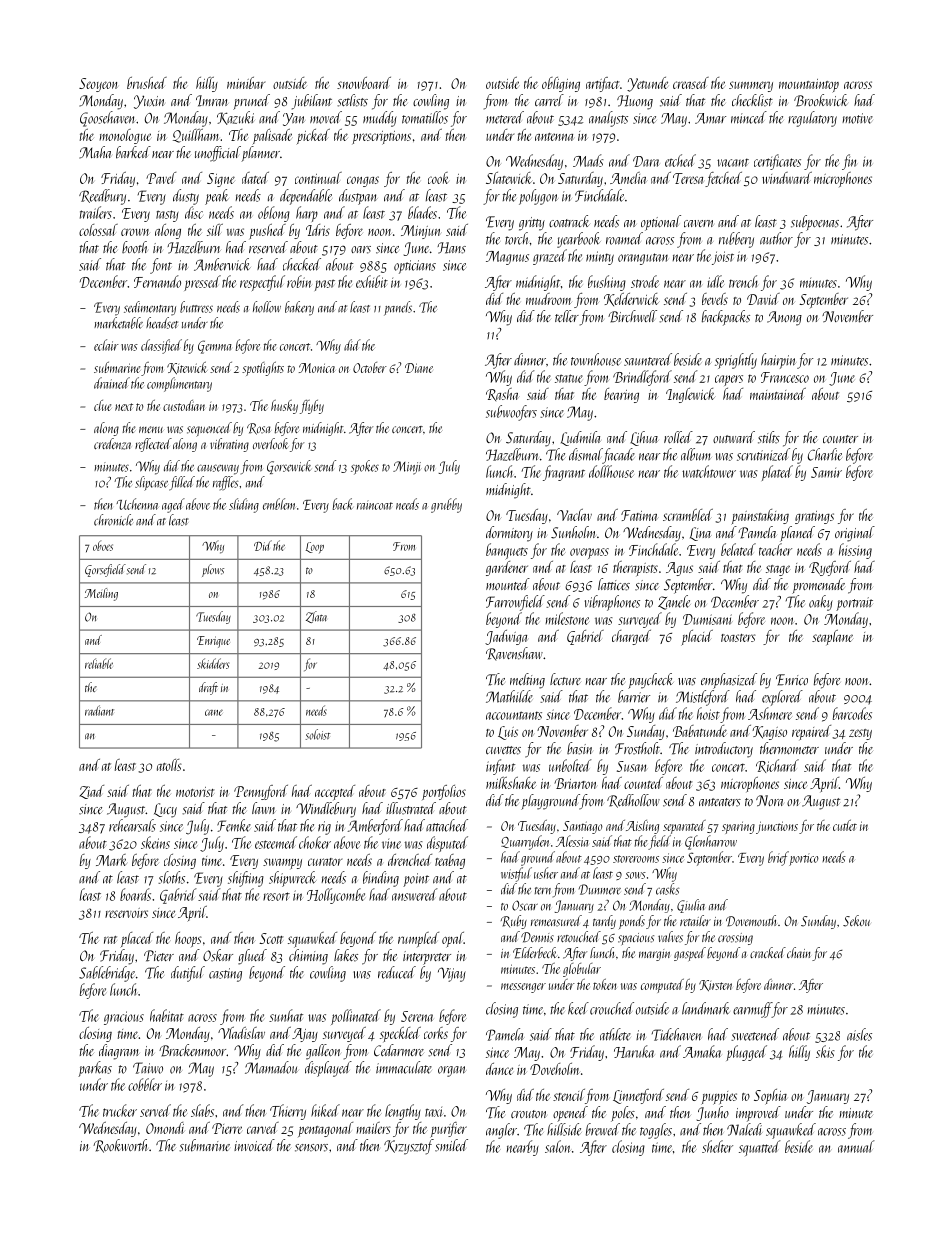 This image has height=1233, width=952. Describe the element at coordinates (679, 569) in the image. I see `Agus` at that location.
